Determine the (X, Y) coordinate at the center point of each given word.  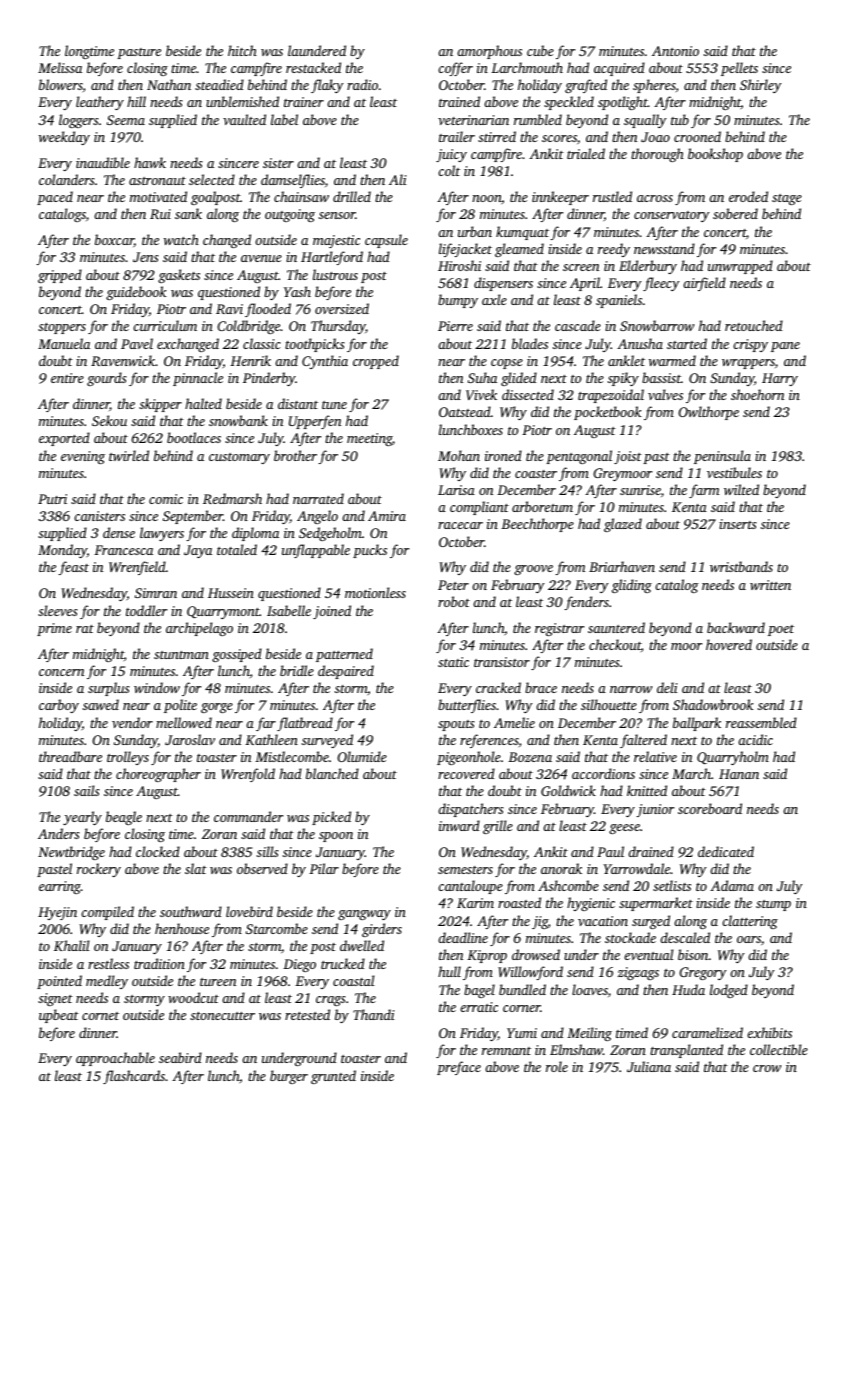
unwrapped (740, 267)
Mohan (459, 455)
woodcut (193, 997)
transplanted (686, 1051)
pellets (739, 69)
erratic (479, 1007)
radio (362, 84)
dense (119, 532)
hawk (150, 162)
